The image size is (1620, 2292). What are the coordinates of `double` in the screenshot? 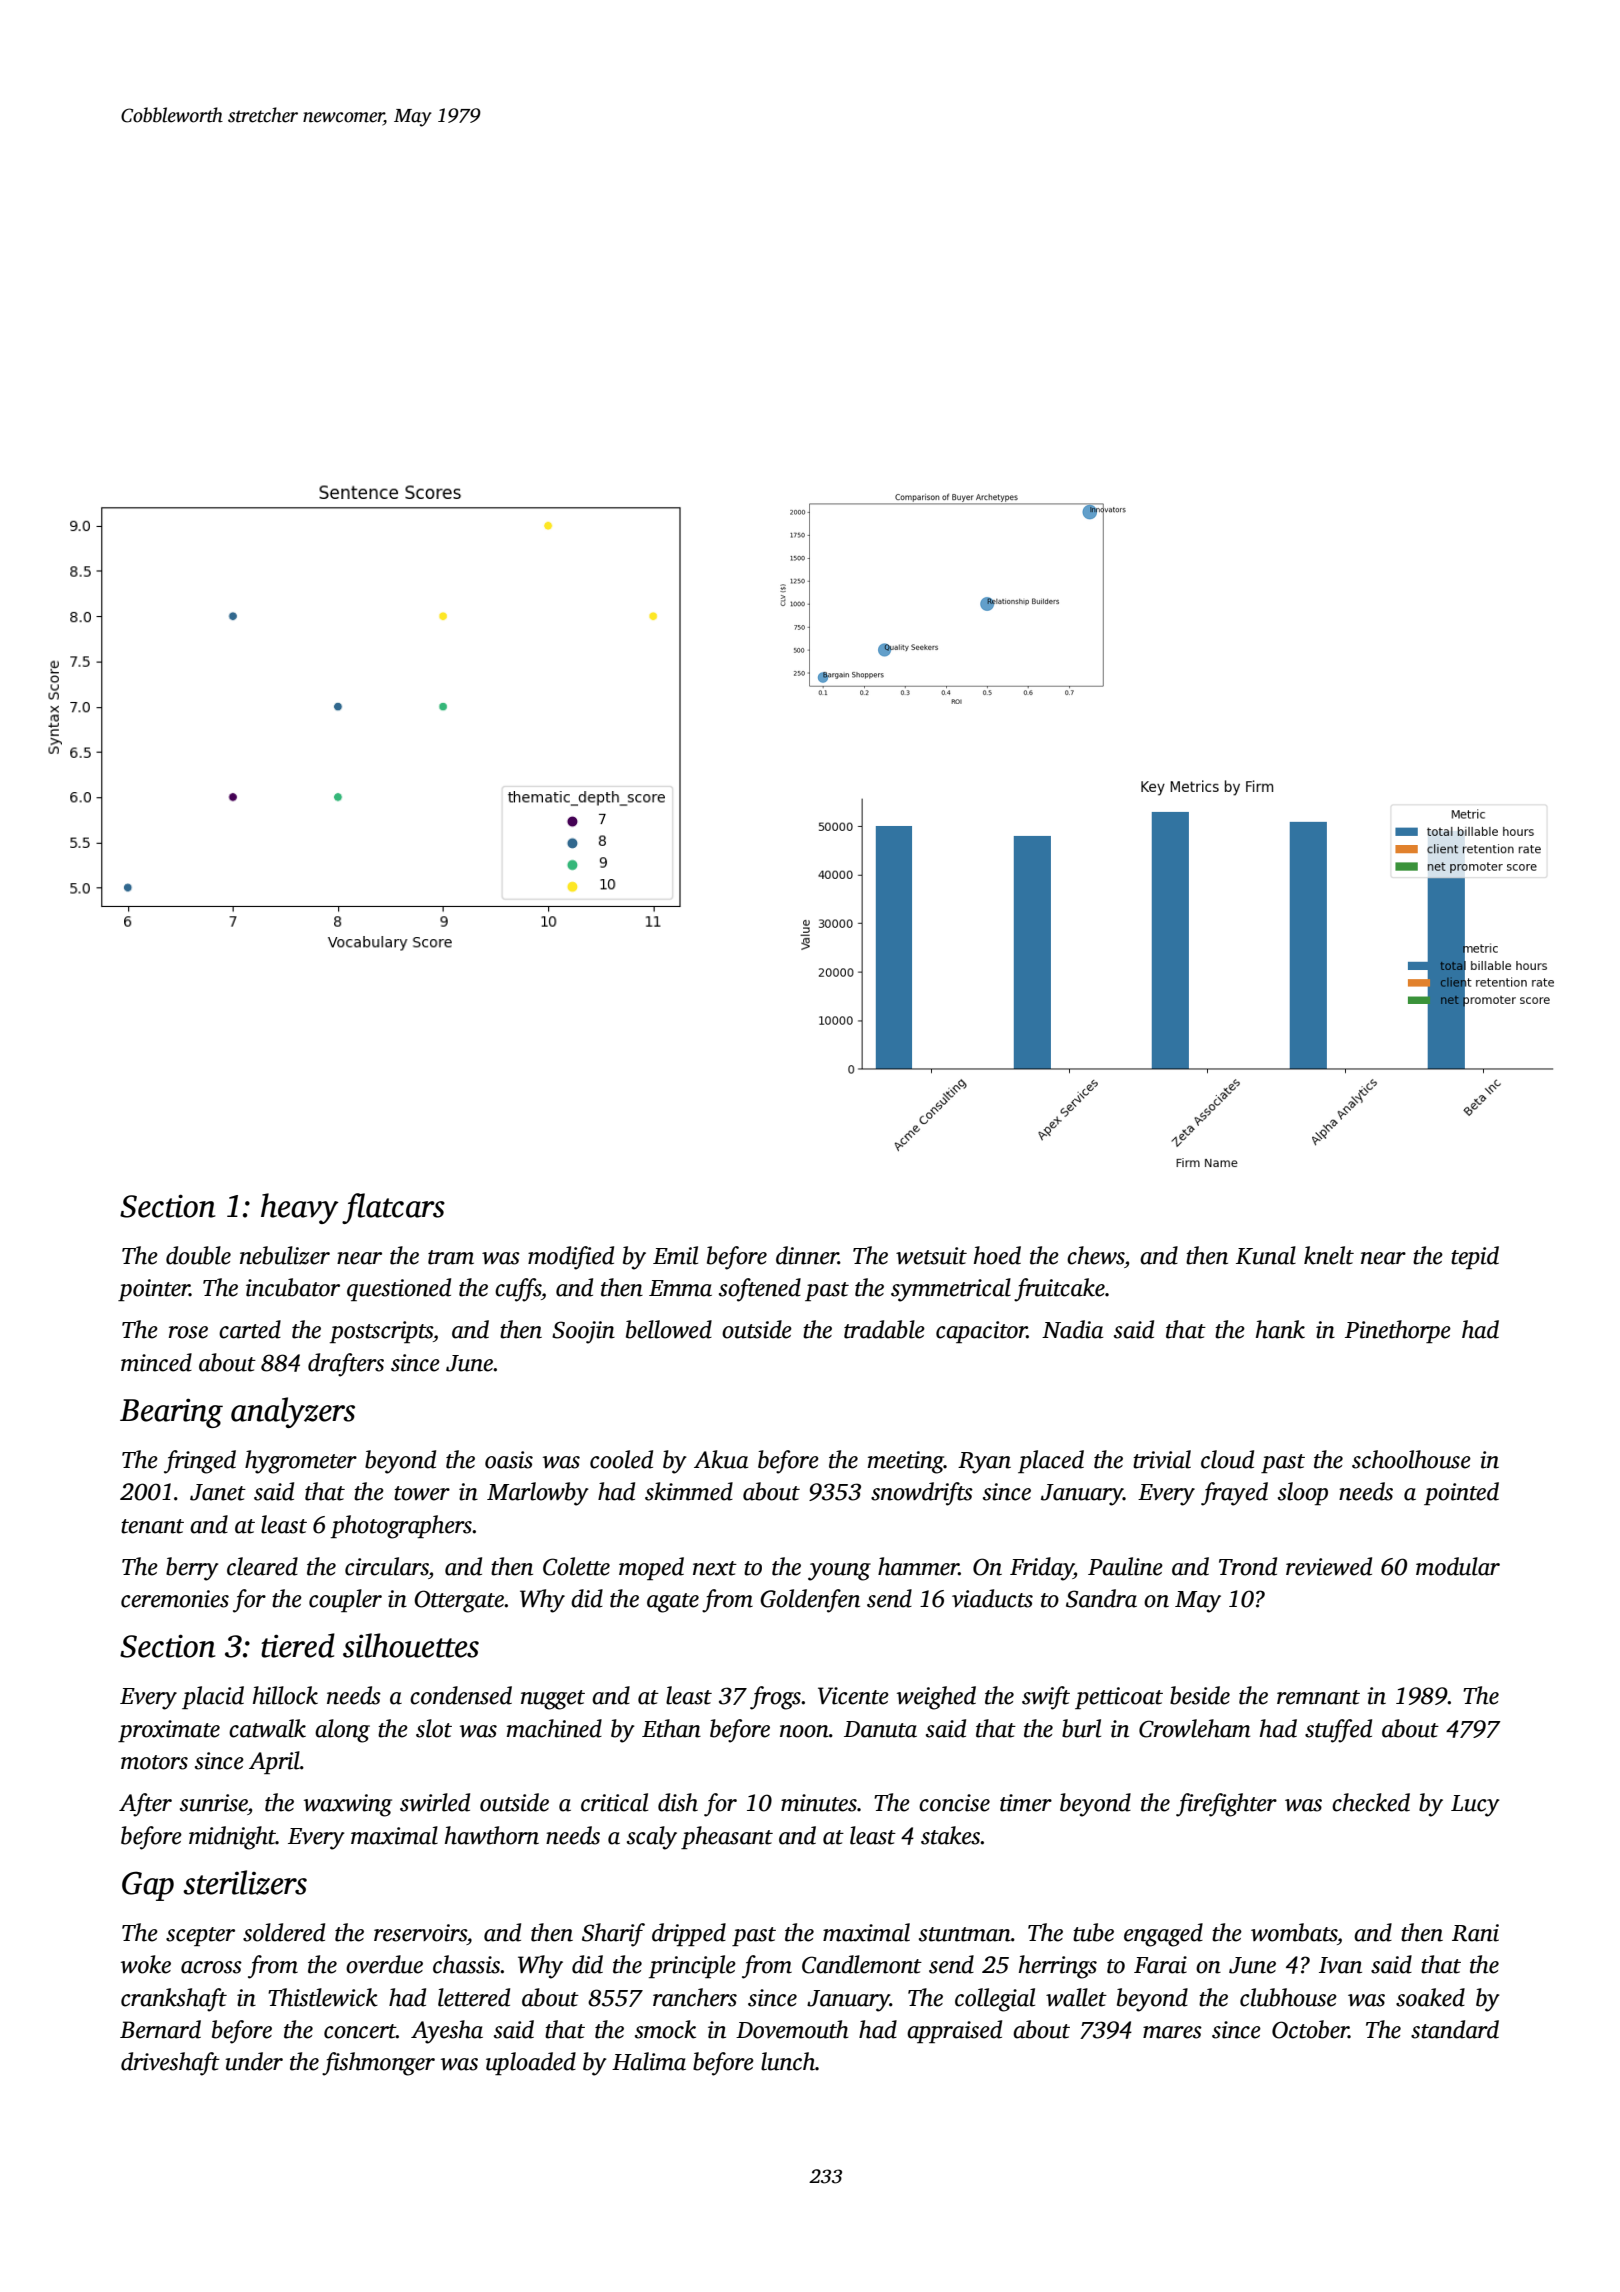 It's located at (198, 1255).
